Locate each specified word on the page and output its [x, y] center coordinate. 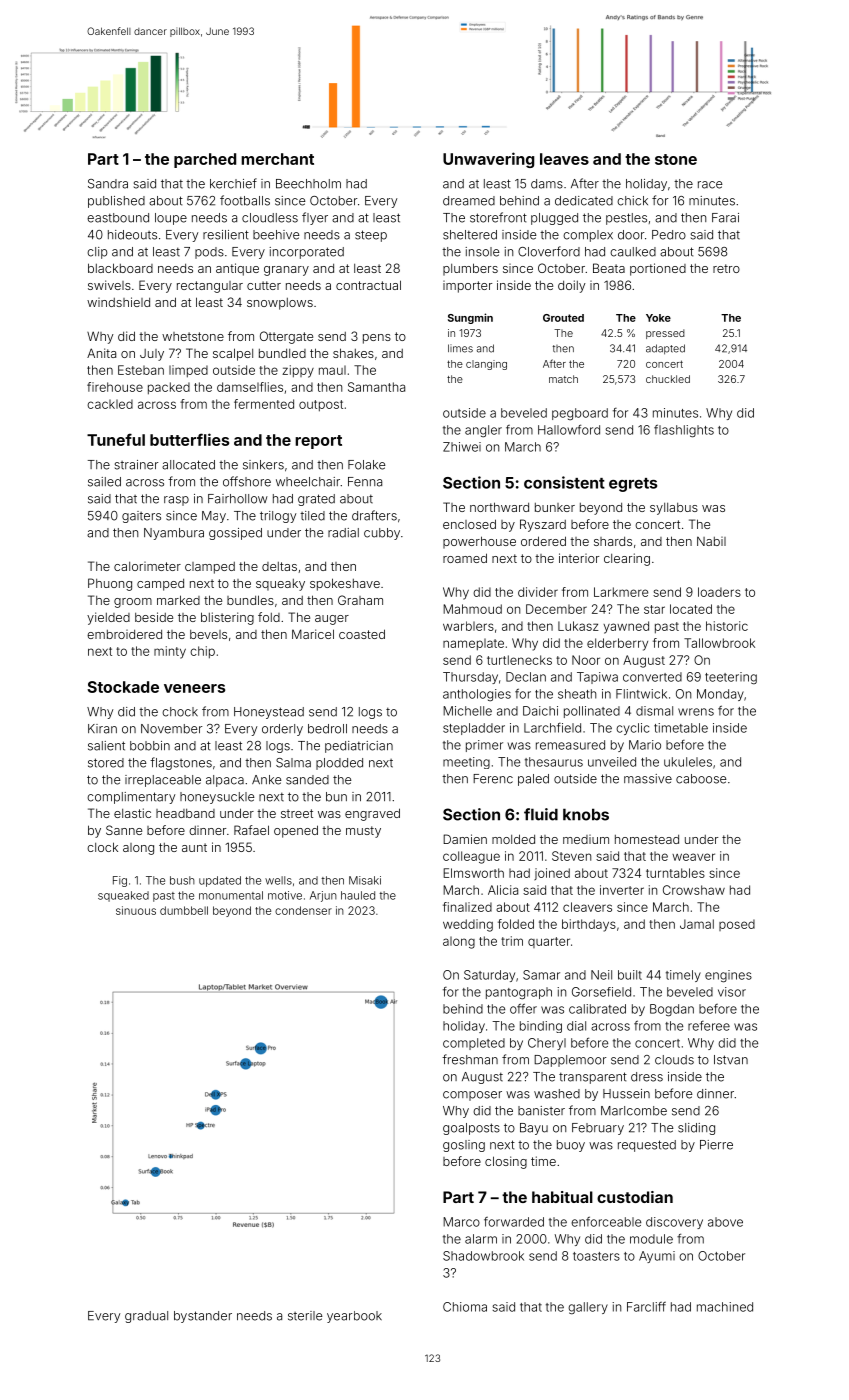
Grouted [563, 318]
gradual [146, 1317]
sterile [305, 1316]
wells [278, 880]
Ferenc [493, 779]
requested [647, 1146]
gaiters [141, 517]
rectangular [210, 287]
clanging [486, 365]
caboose [701, 779]
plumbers [470, 269]
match [563, 379]
